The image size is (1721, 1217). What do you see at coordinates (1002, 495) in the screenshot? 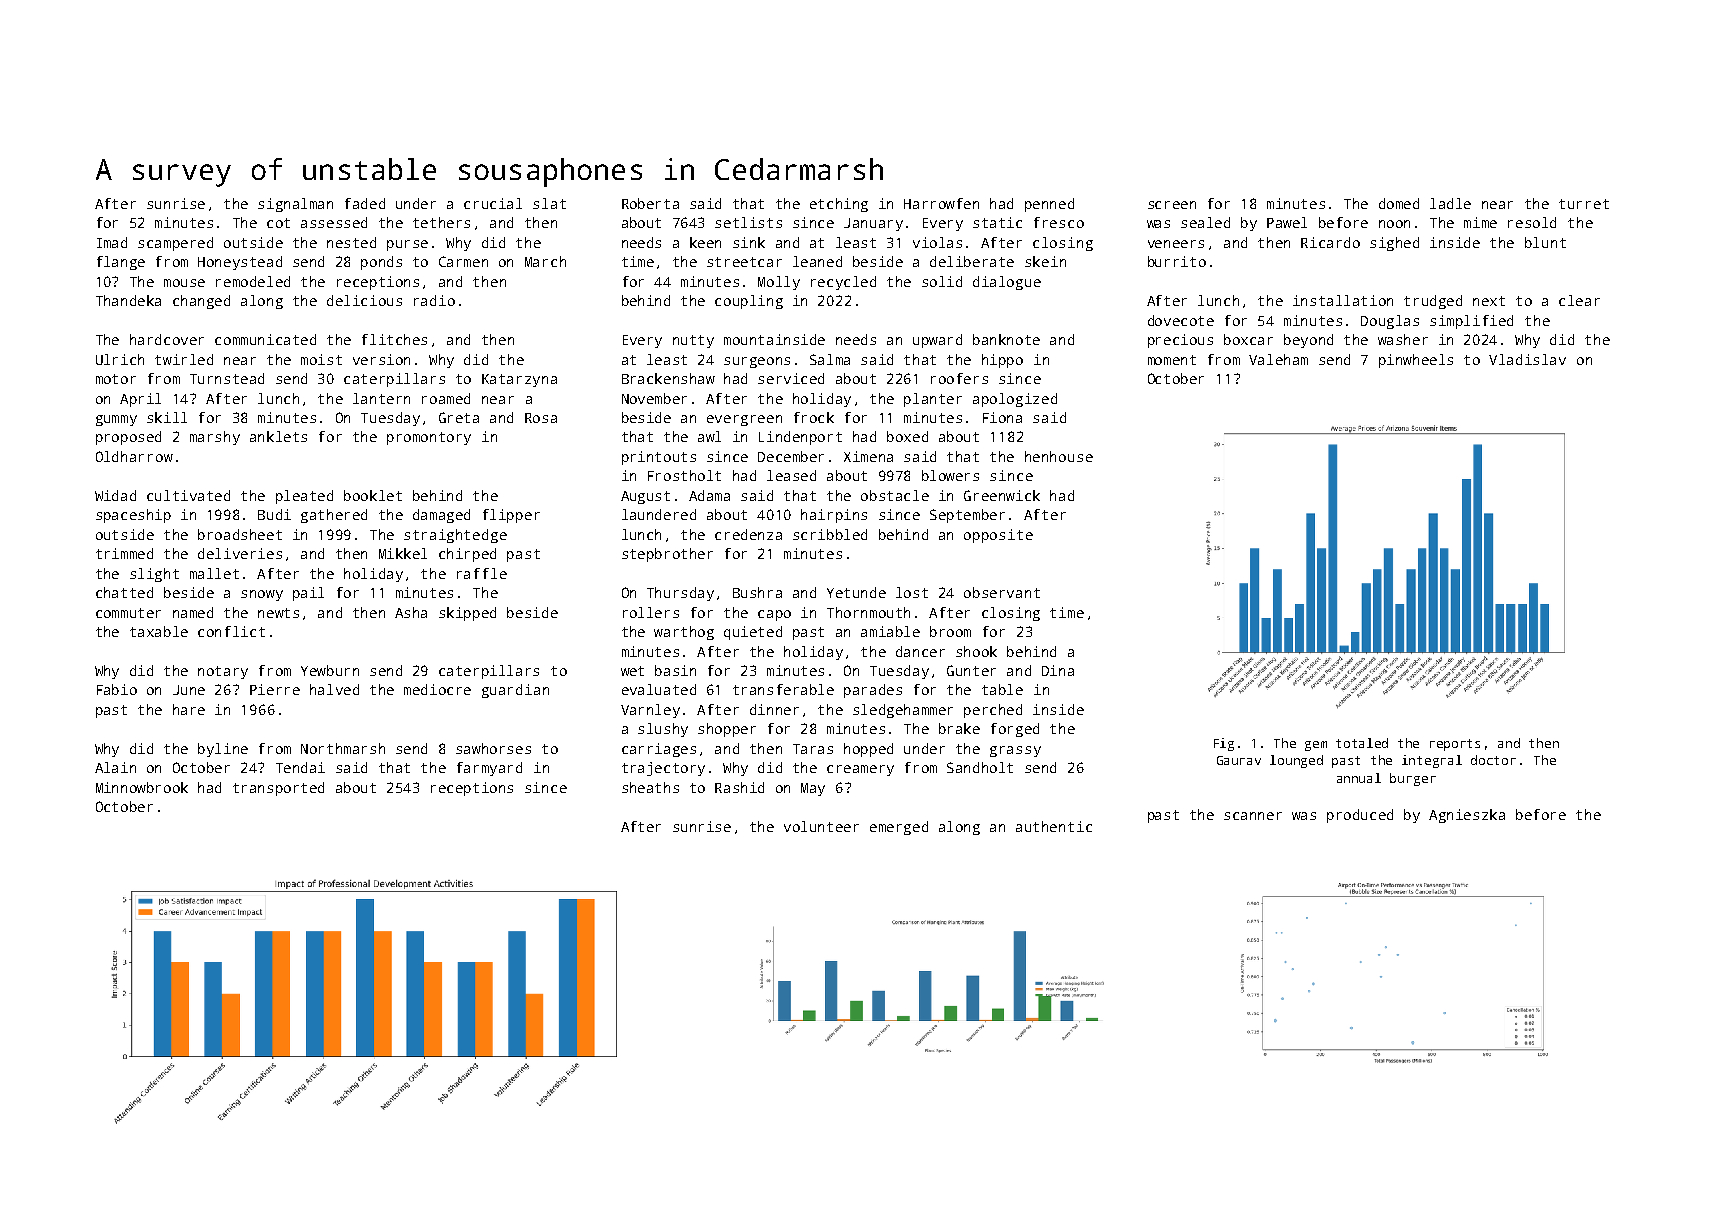
I see `Greenwick` at bounding box center [1002, 495].
